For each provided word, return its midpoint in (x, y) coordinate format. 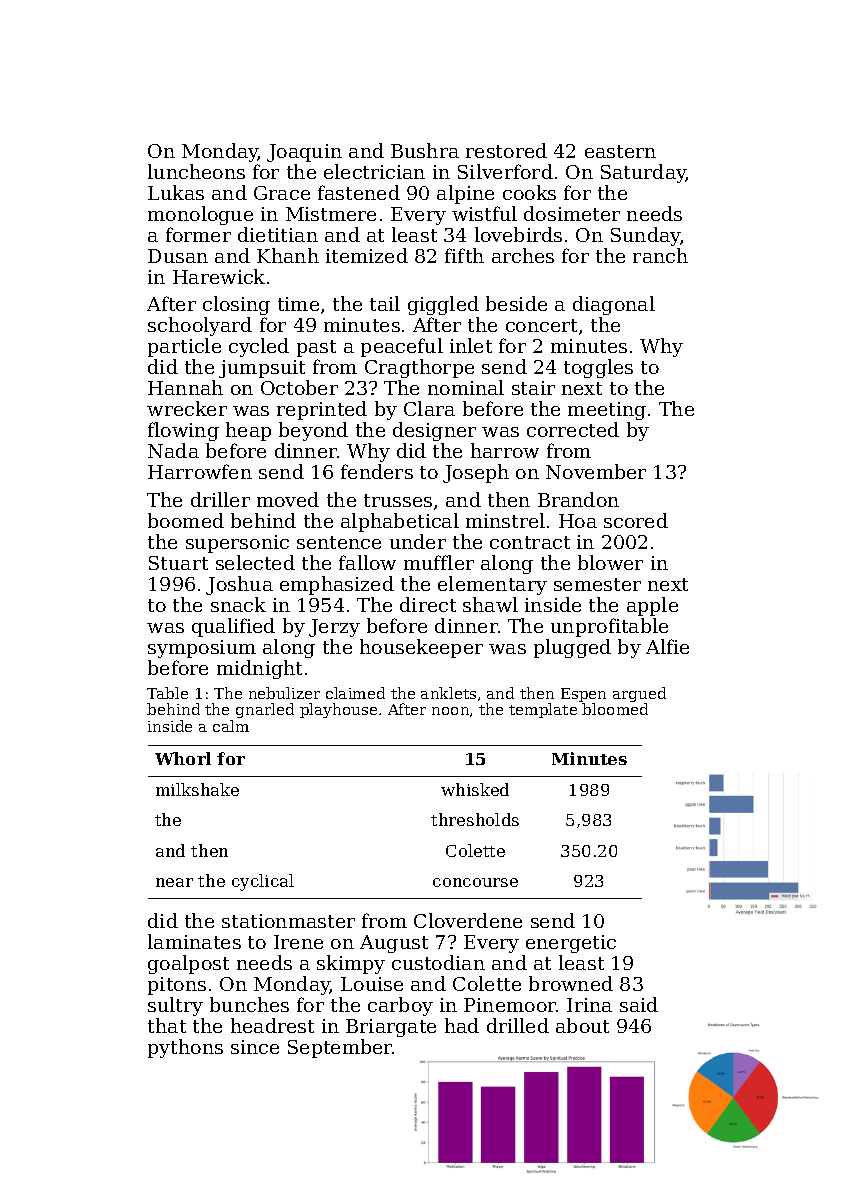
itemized (367, 255)
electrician (374, 171)
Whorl (183, 758)
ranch (660, 255)
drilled (518, 1025)
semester (597, 584)
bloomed (615, 709)
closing (236, 305)
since (255, 1047)
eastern (620, 151)
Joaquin (304, 153)
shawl (490, 604)
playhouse (338, 710)
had (462, 1025)
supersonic (237, 544)
